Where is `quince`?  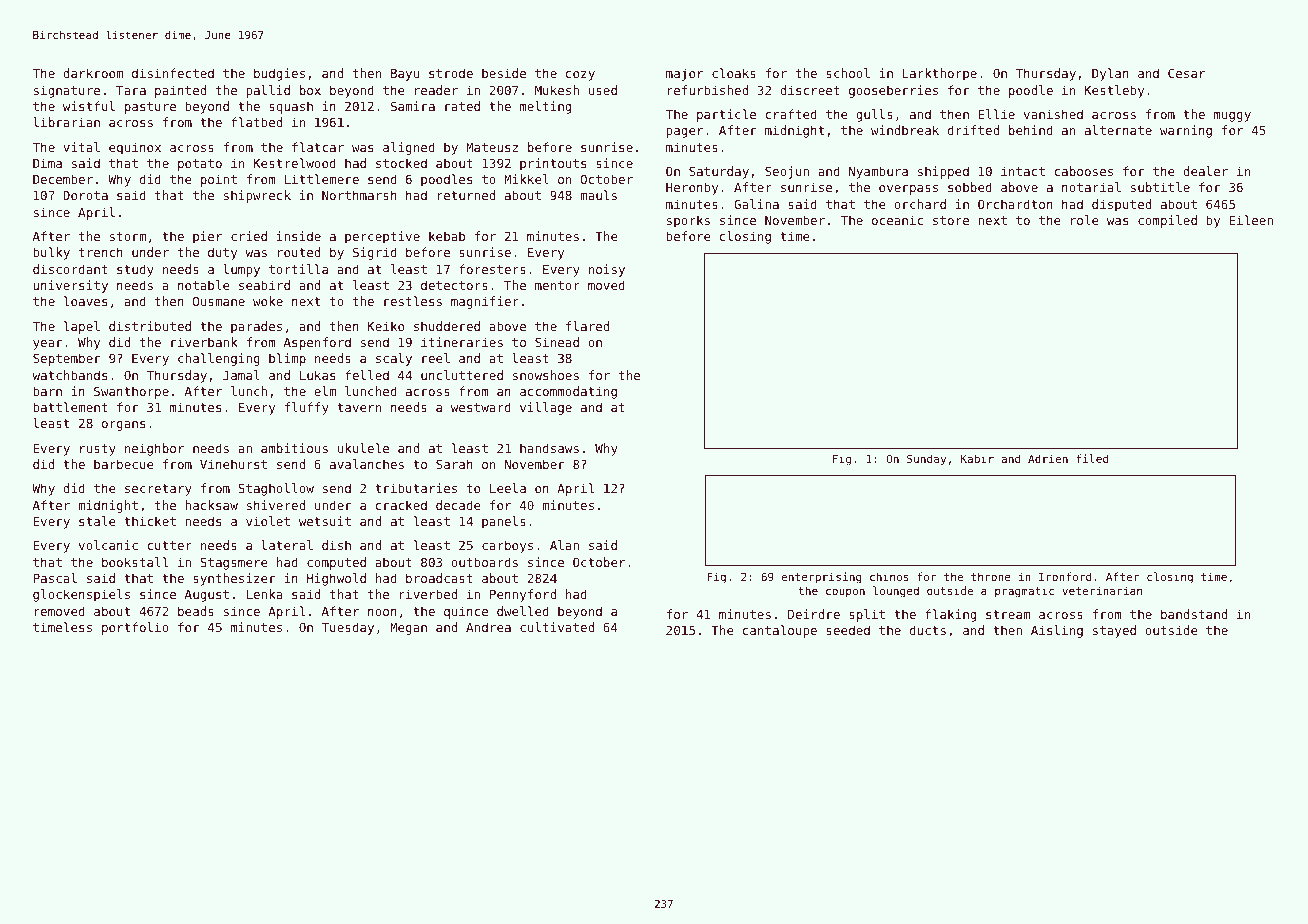
quince is located at coordinates (466, 612).
